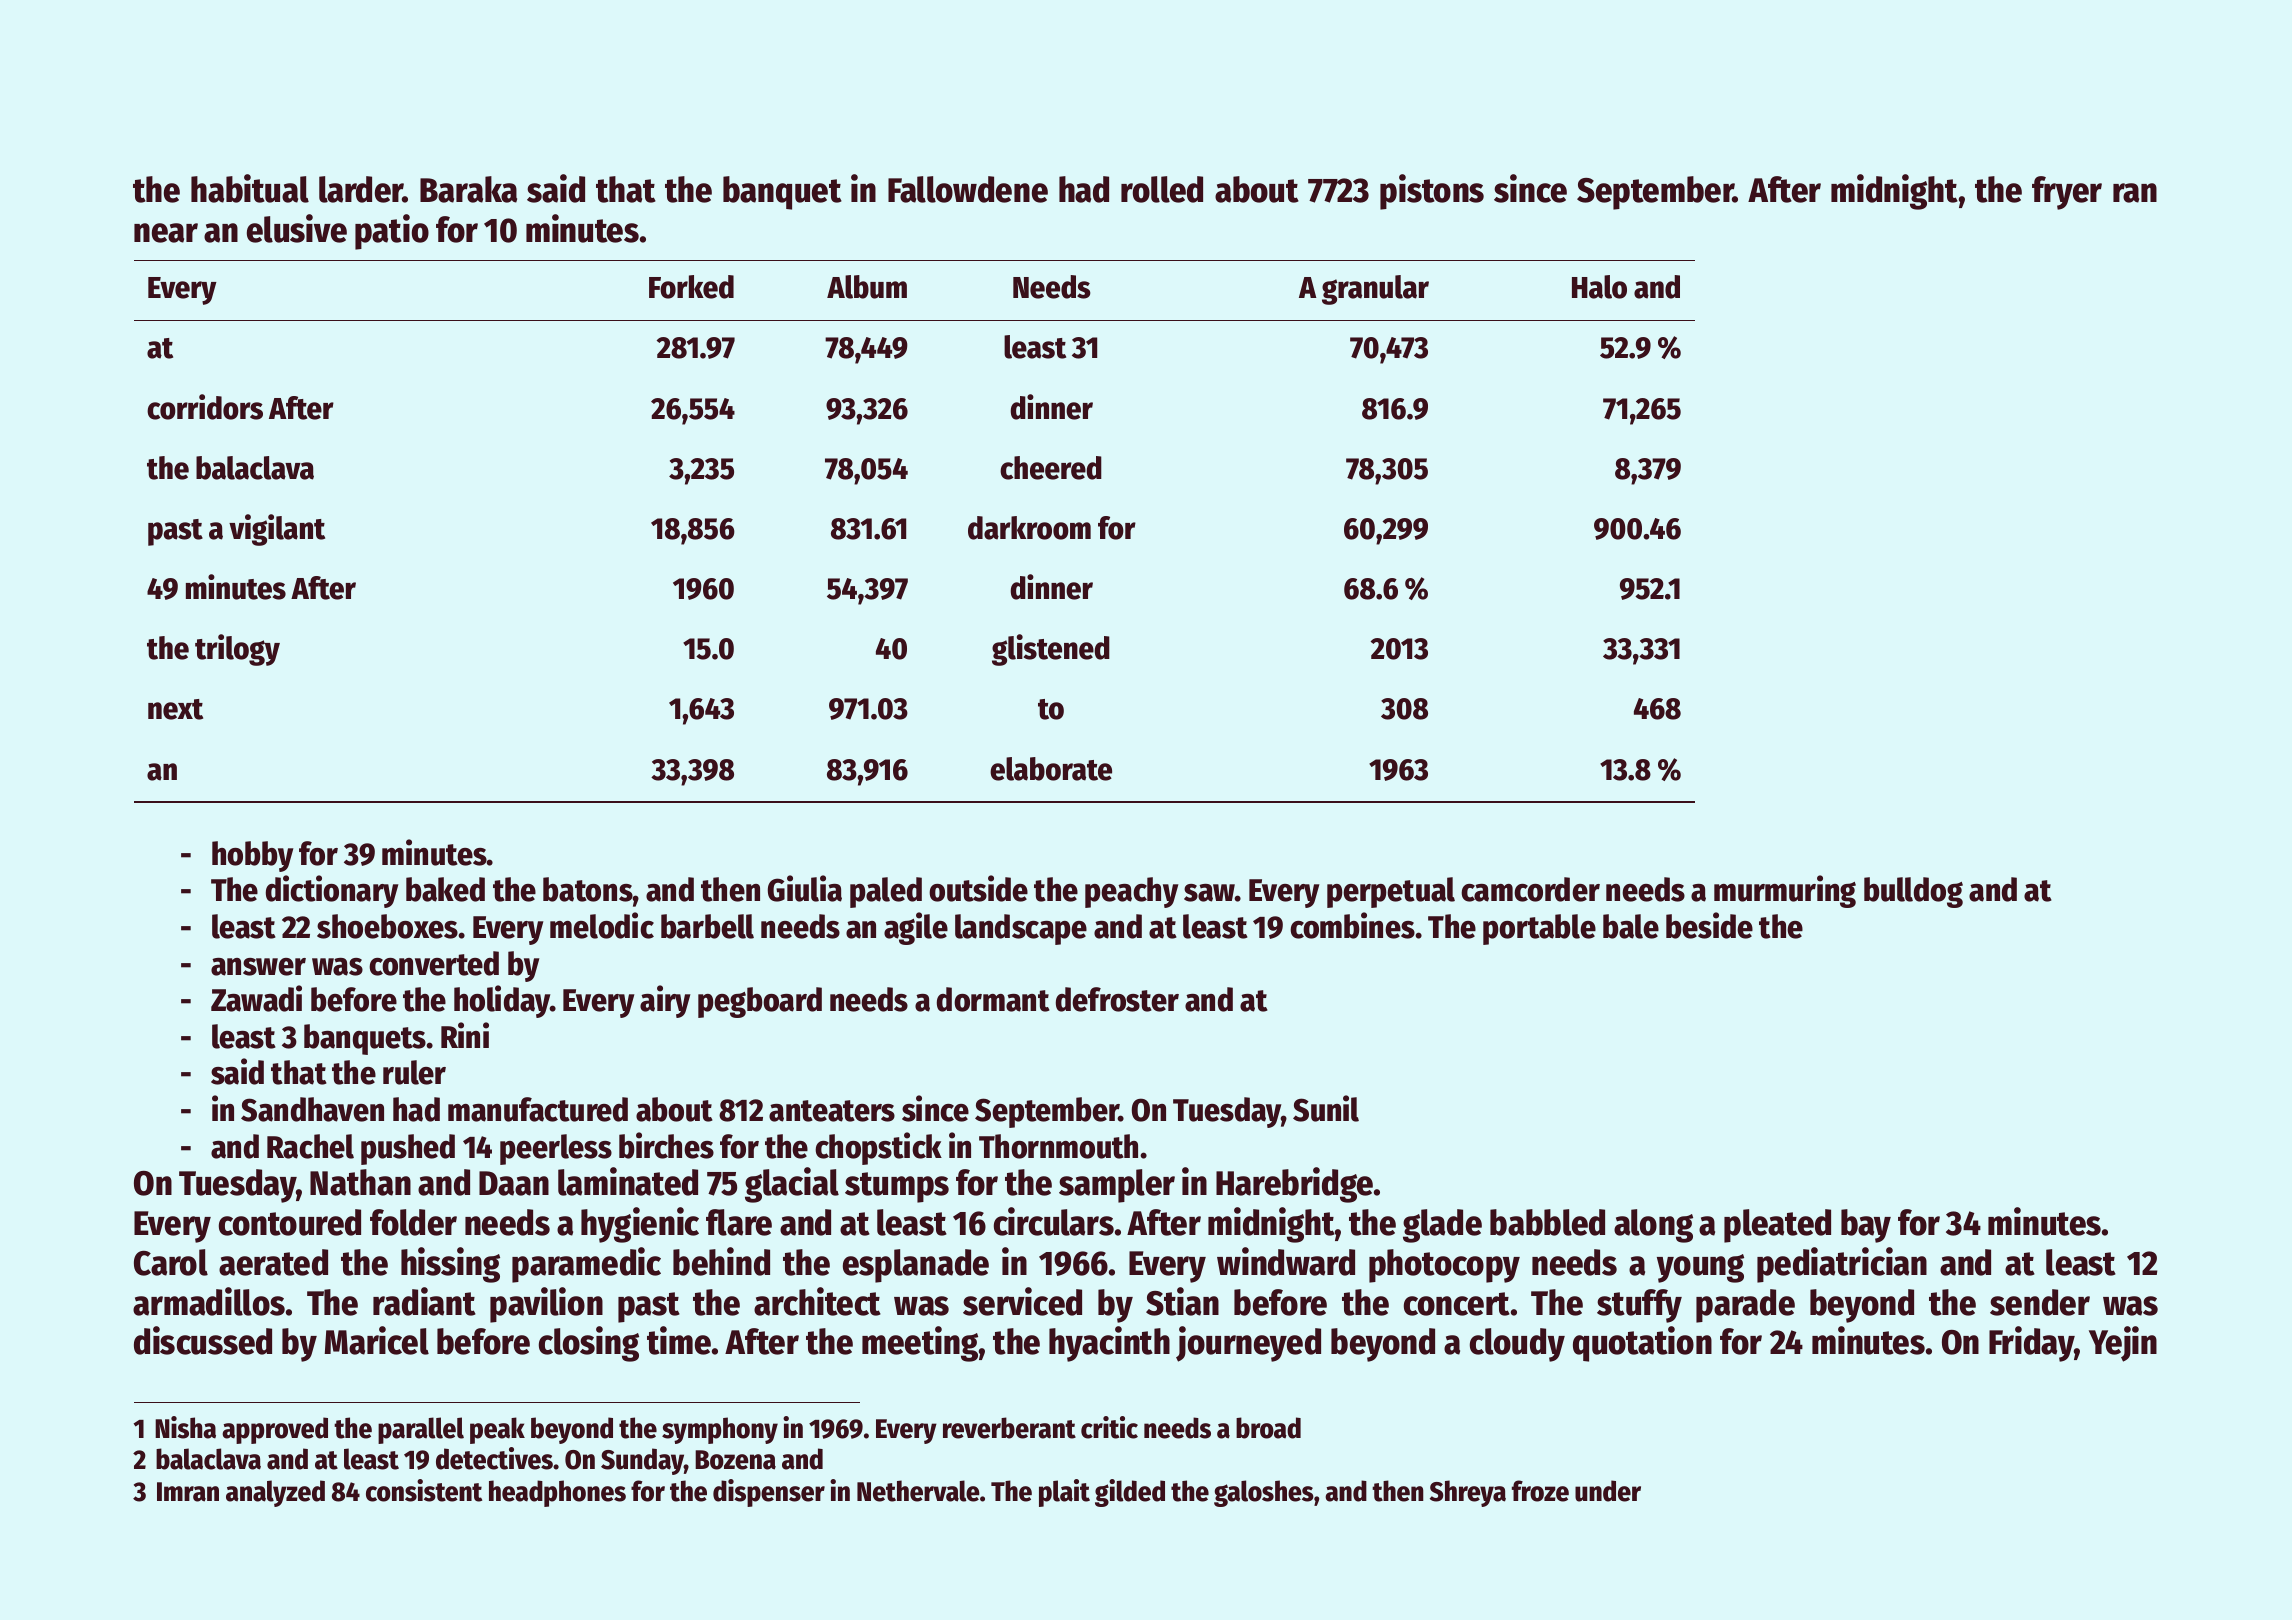 The image size is (2292, 1620). Describe the element at coordinates (691, 287) in the screenshot. I see `Forked` at that location.
